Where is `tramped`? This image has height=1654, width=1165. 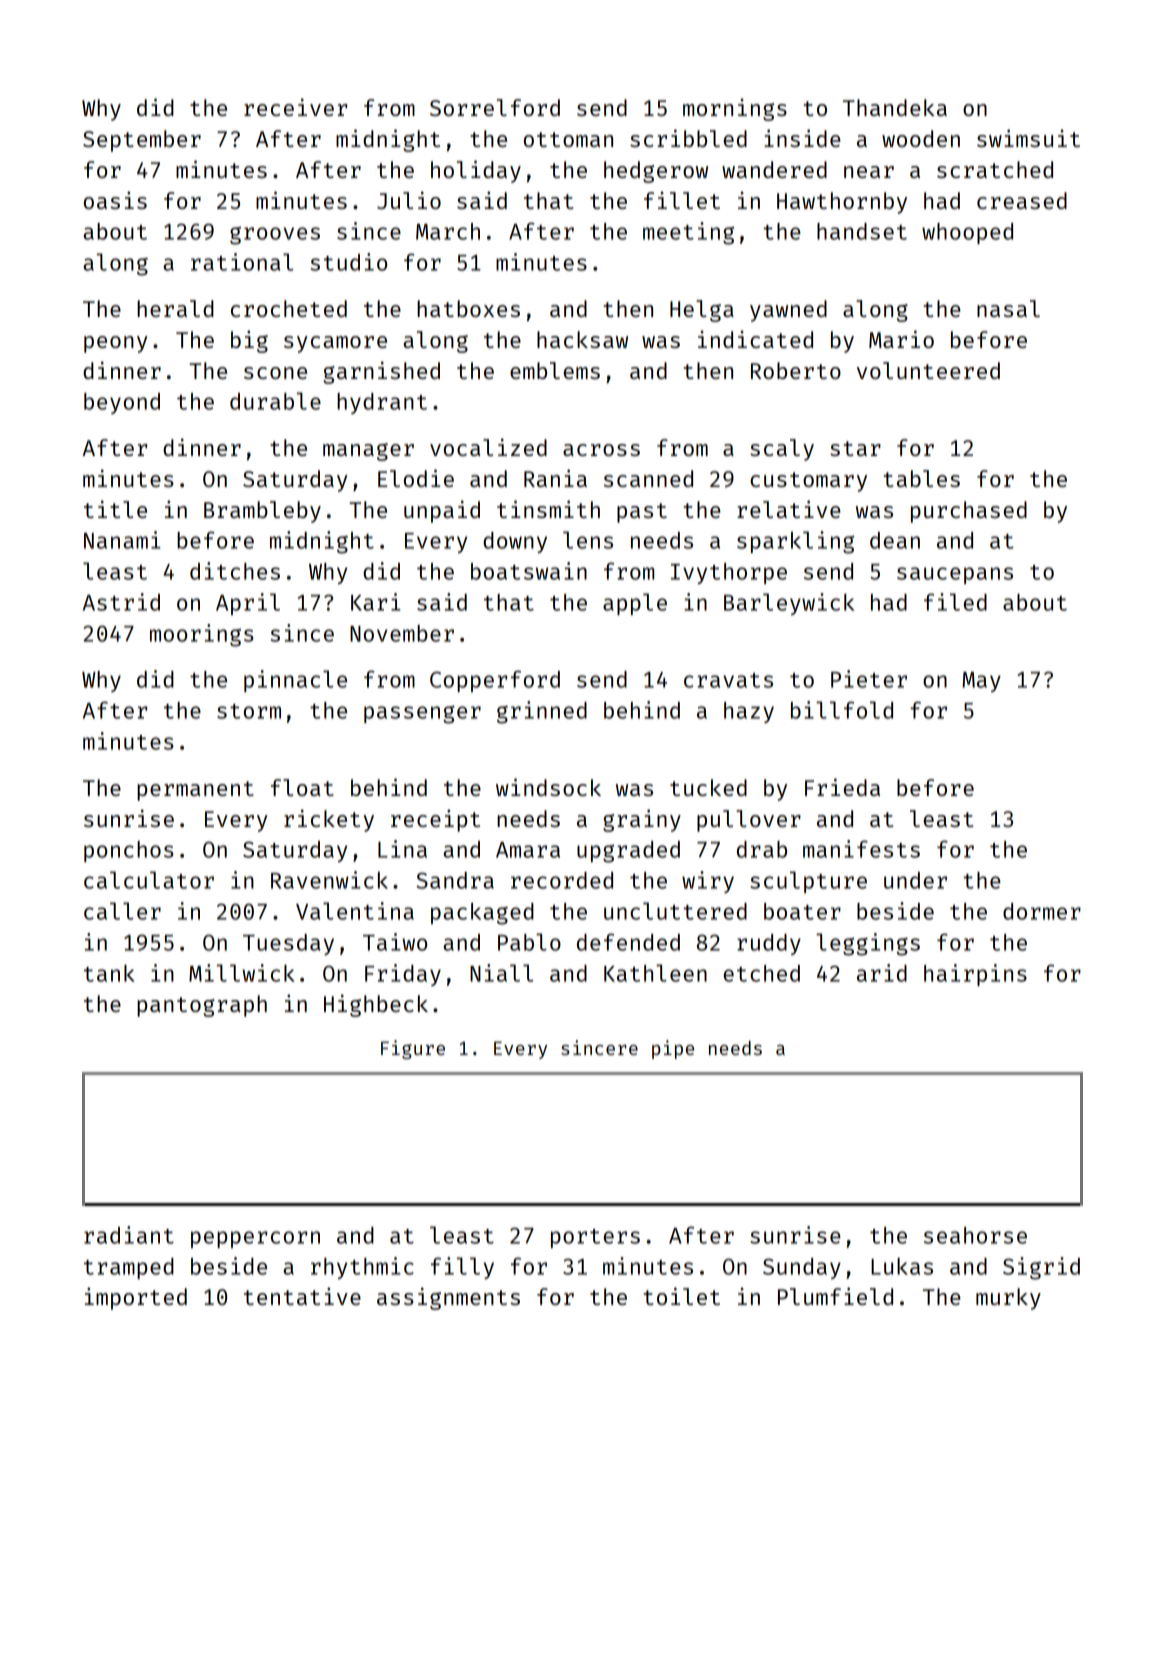
tramped is located at coordinates (129, 1268).
